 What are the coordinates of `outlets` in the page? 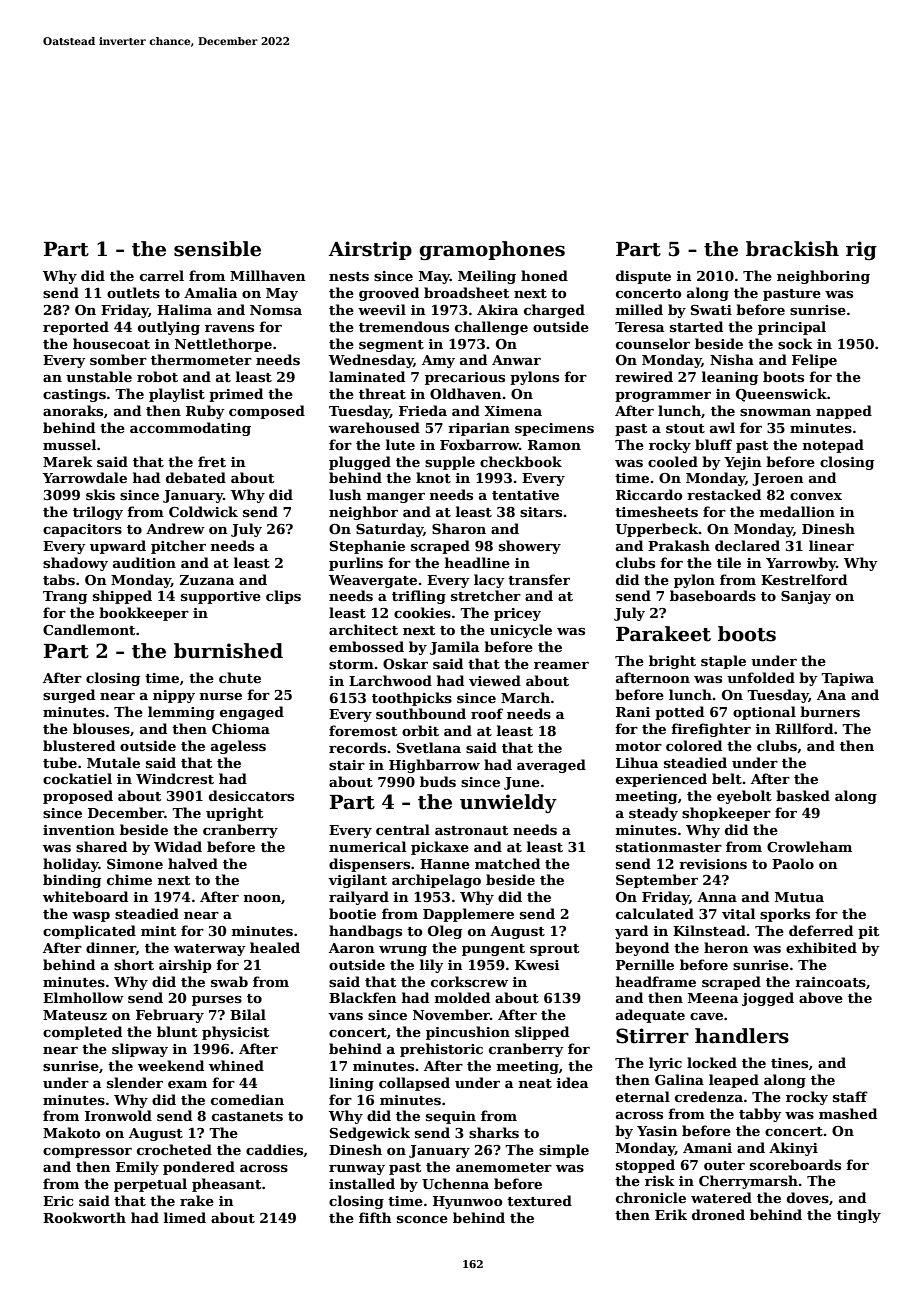 It's located at (133, 292).
